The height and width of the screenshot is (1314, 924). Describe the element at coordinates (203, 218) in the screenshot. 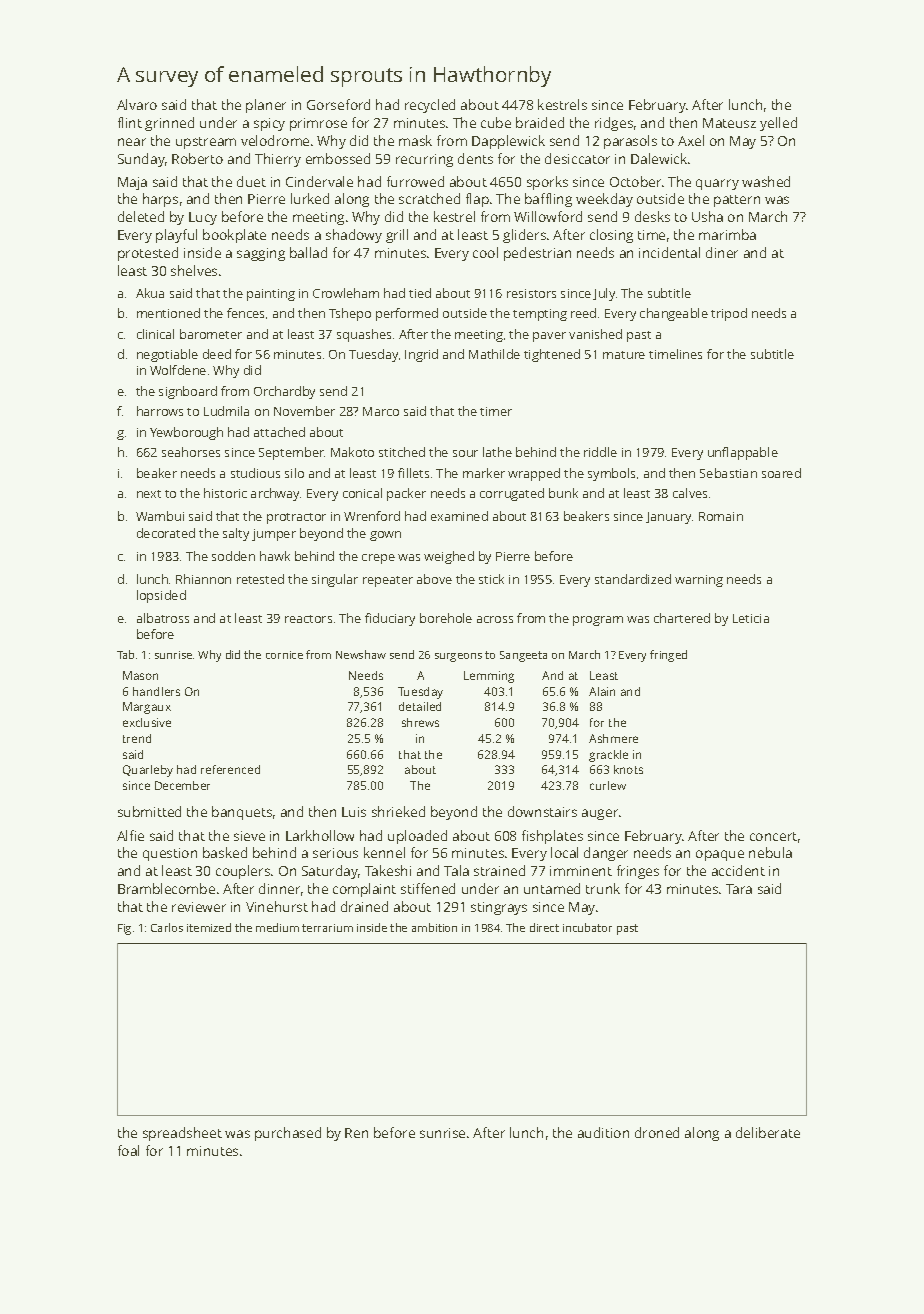

I see `Lucy` at that location.
